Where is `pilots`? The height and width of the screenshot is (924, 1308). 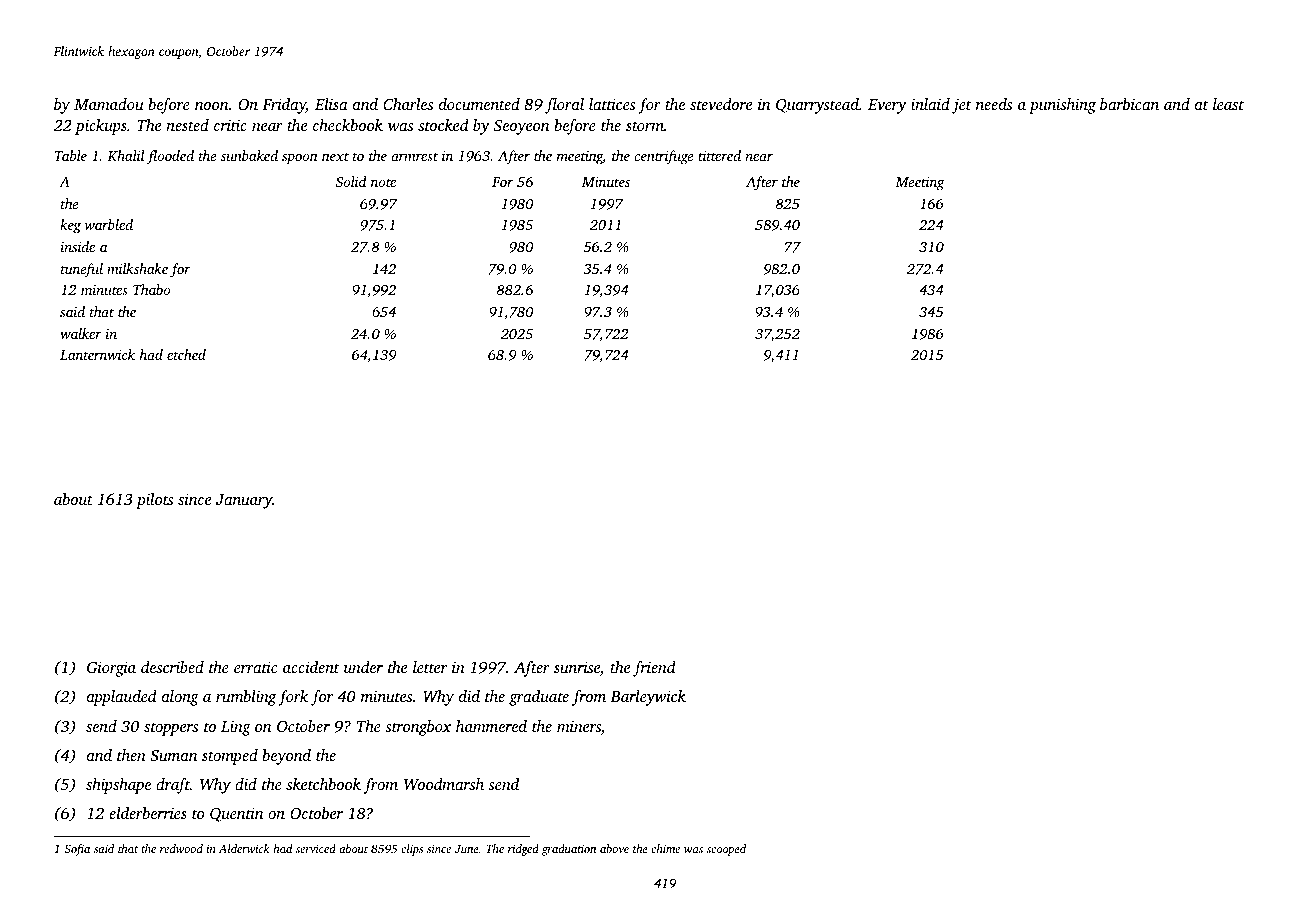
pilots is located at coordinates (154, 501).
